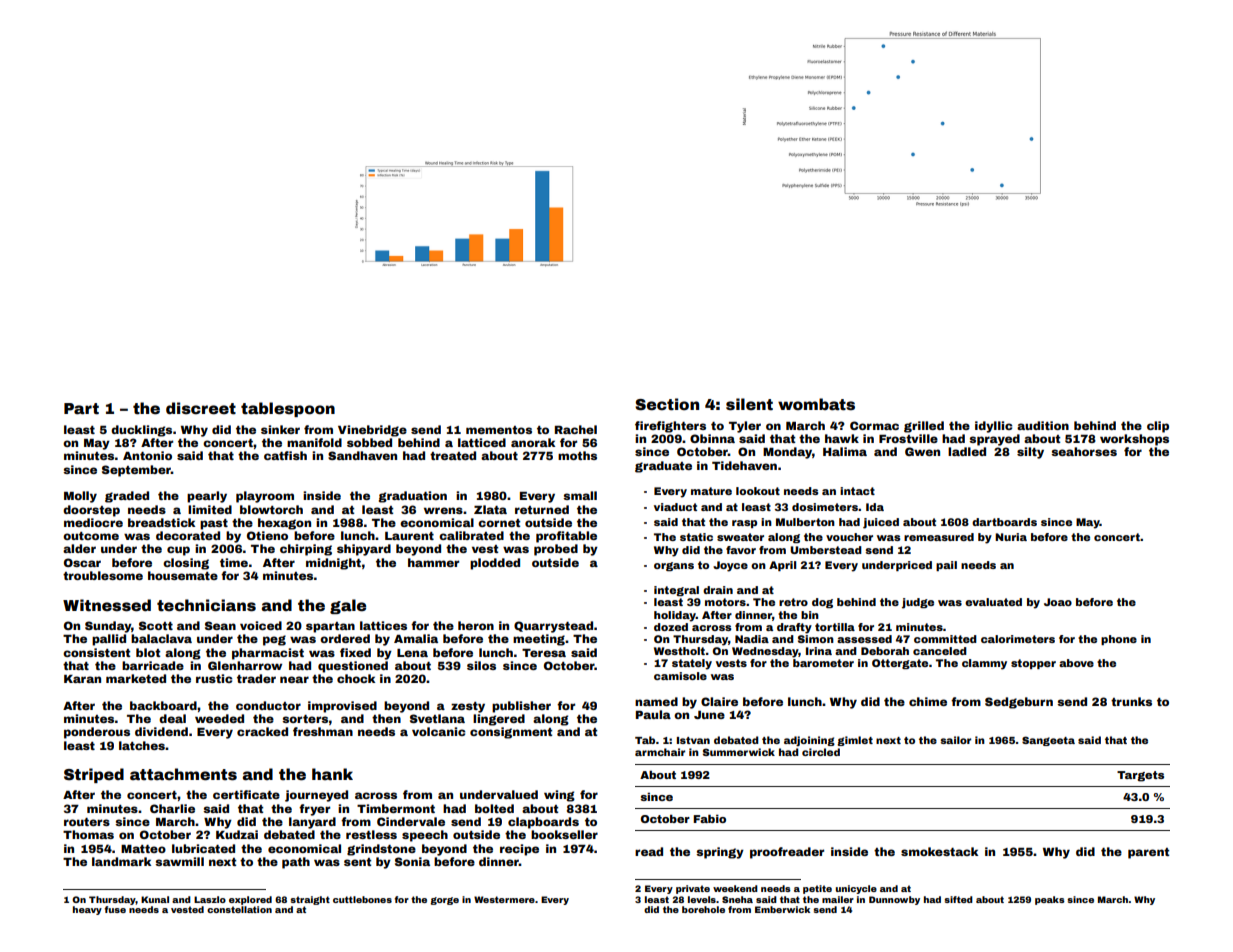  What do you see at coordinates (928, 701) in the screenshot?
I see `chime` at bounding box center [928, 701].
